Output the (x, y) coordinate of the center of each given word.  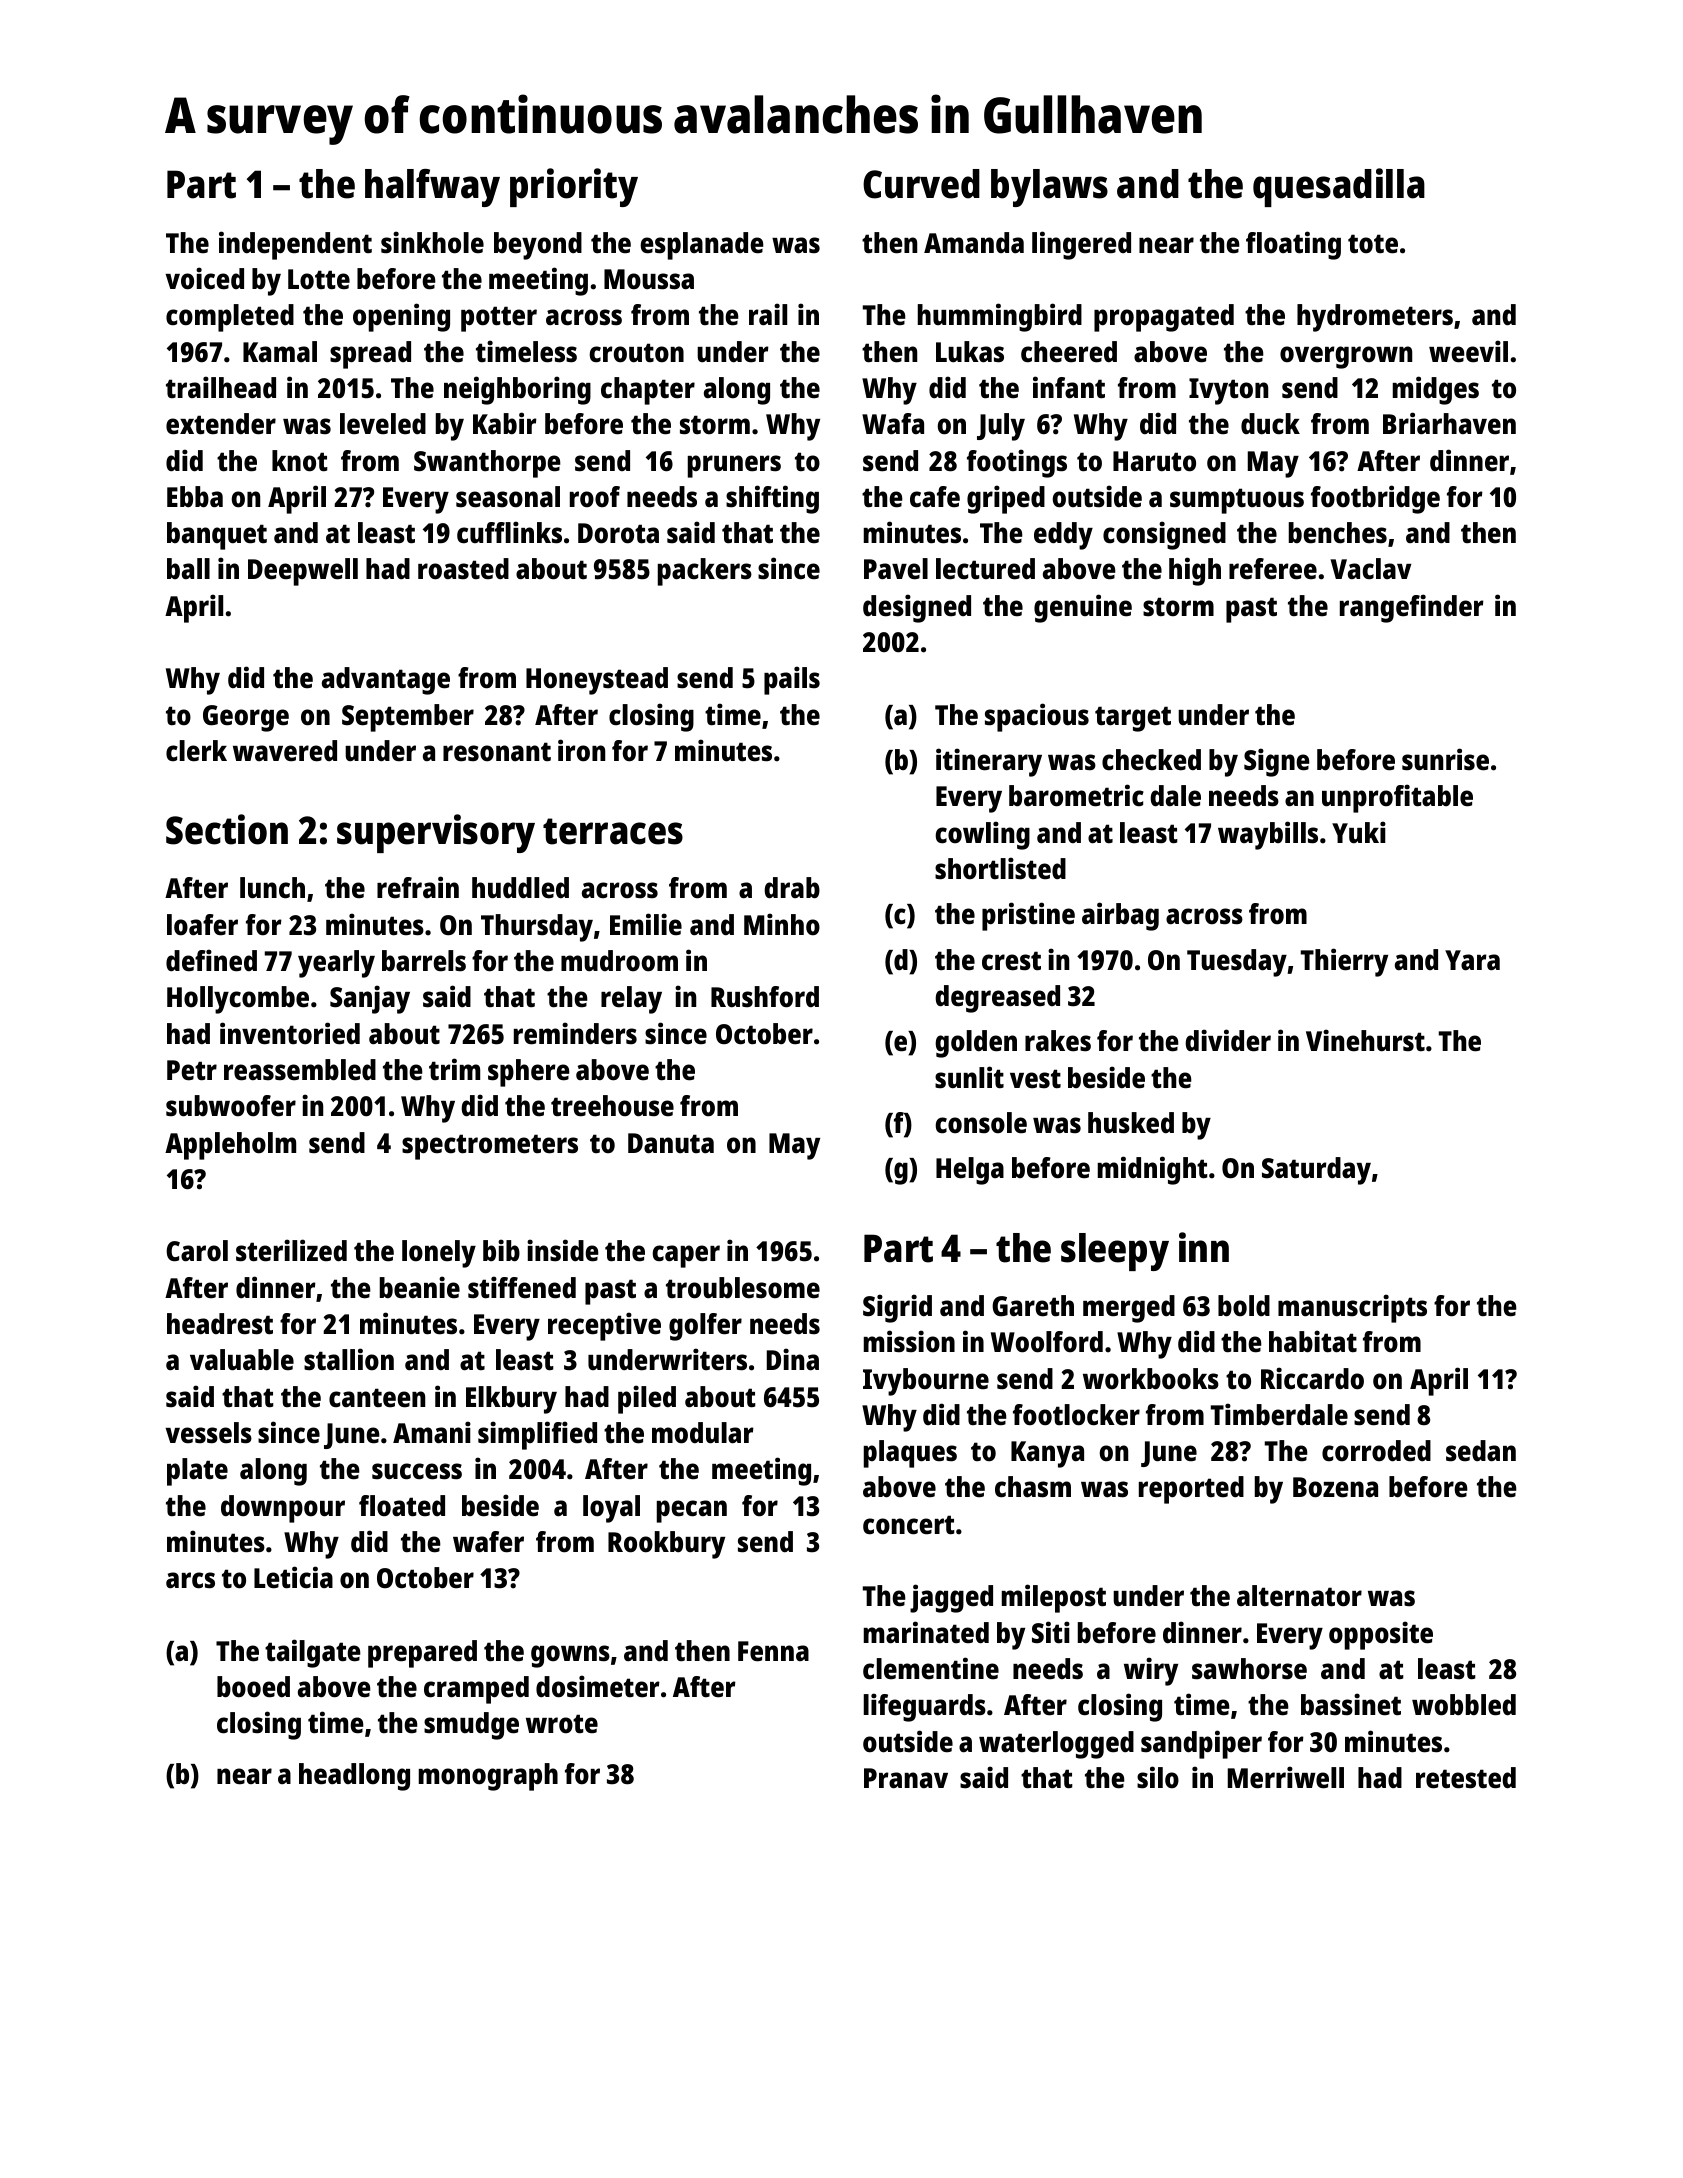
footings (1017, 463)
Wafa (893, 423)
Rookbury (666, 1545)
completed (230, 318)
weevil (1468, 351)
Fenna (773, 1651)
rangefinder (1412, 608)
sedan (1481, 1451)
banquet (217, 536)
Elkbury (511, 1400)
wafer (488, 1542)
